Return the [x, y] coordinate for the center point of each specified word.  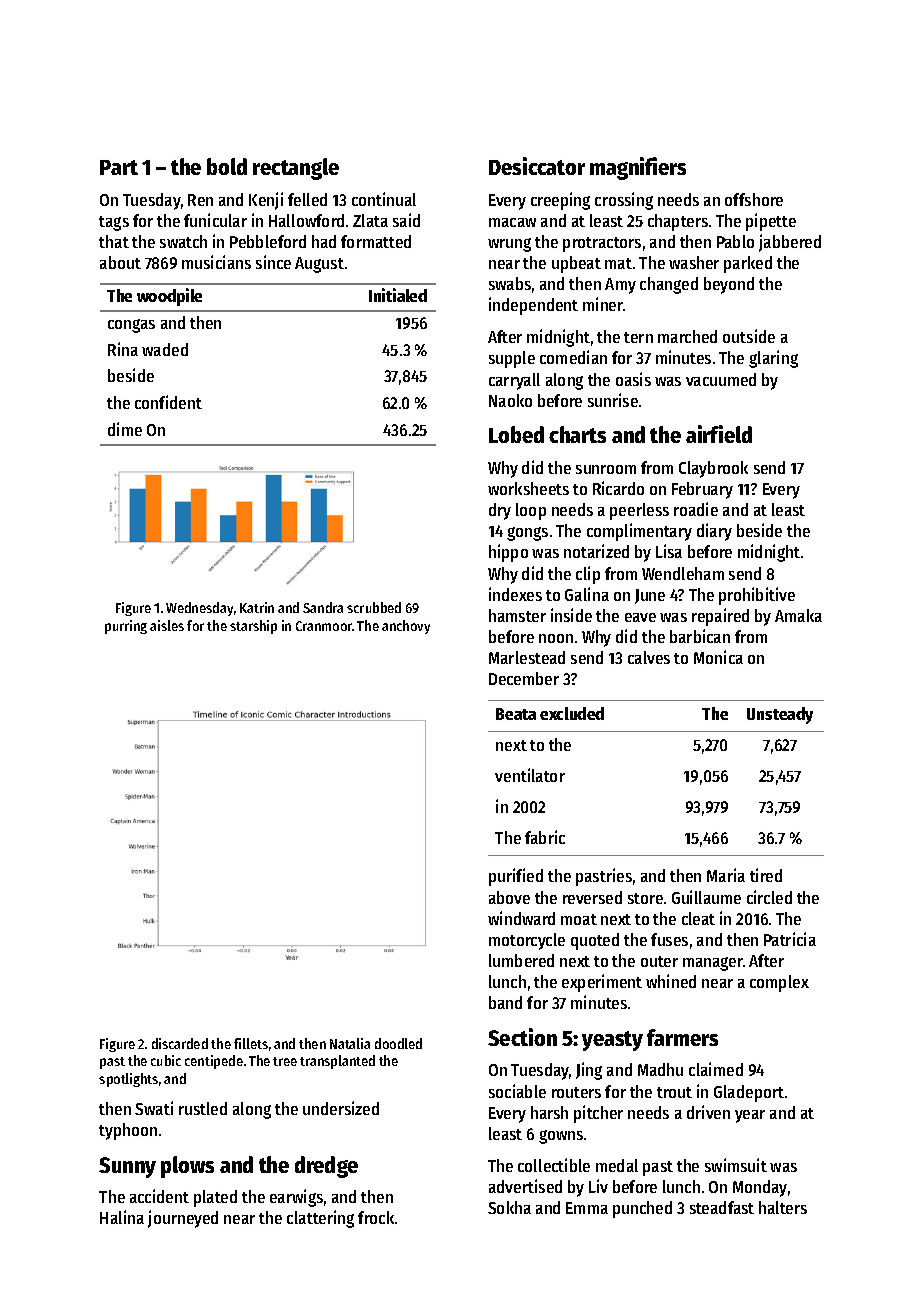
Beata [516, 714]
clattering [320, 1219]
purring [126, 627]
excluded [572, 713]
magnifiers [638, 168]
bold [227, 166]
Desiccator [537, 166]
